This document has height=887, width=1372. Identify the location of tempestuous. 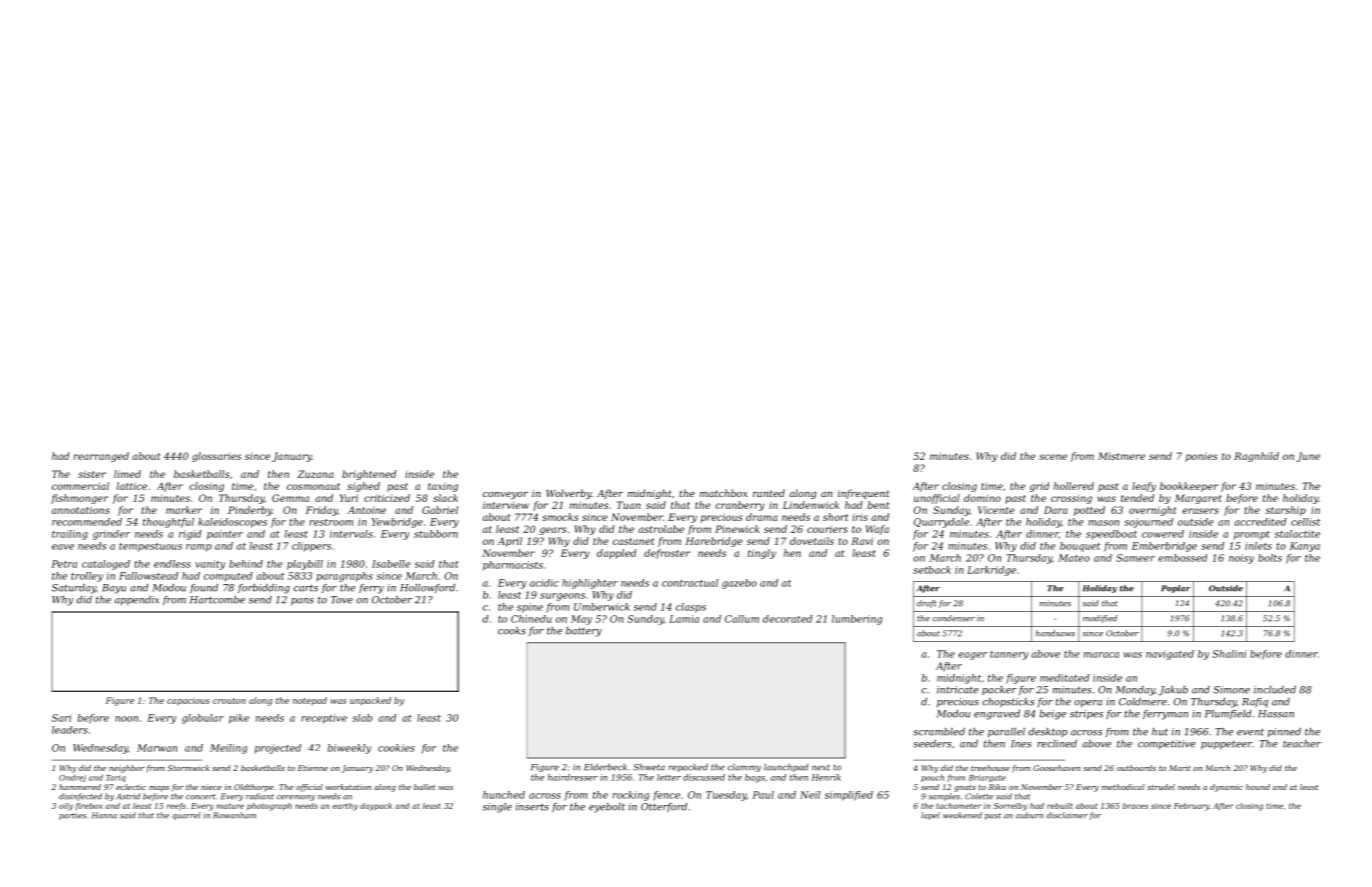
(150, 547).
